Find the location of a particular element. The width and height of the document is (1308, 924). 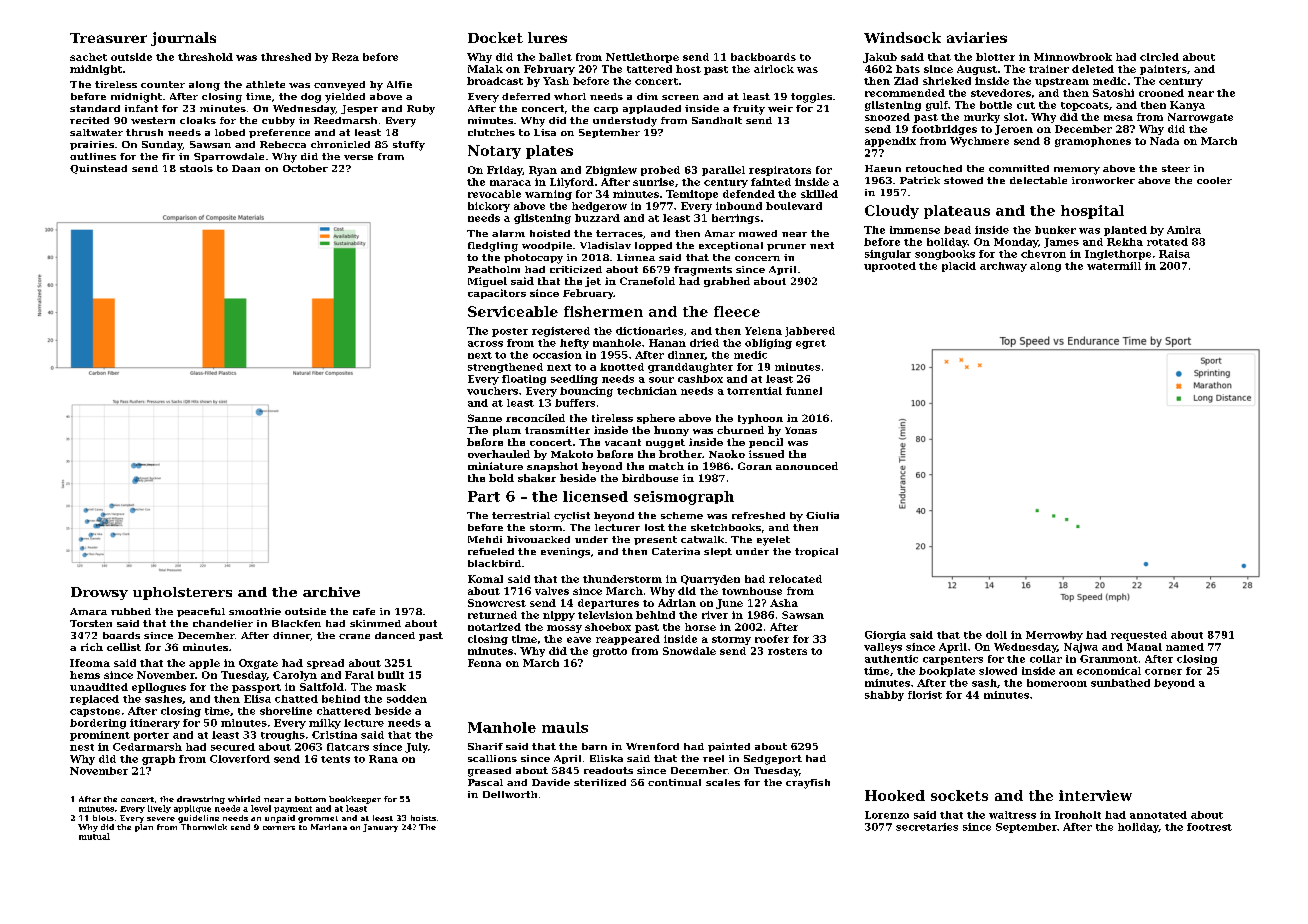

Snowcrest is located at coordinates (497, 603).
